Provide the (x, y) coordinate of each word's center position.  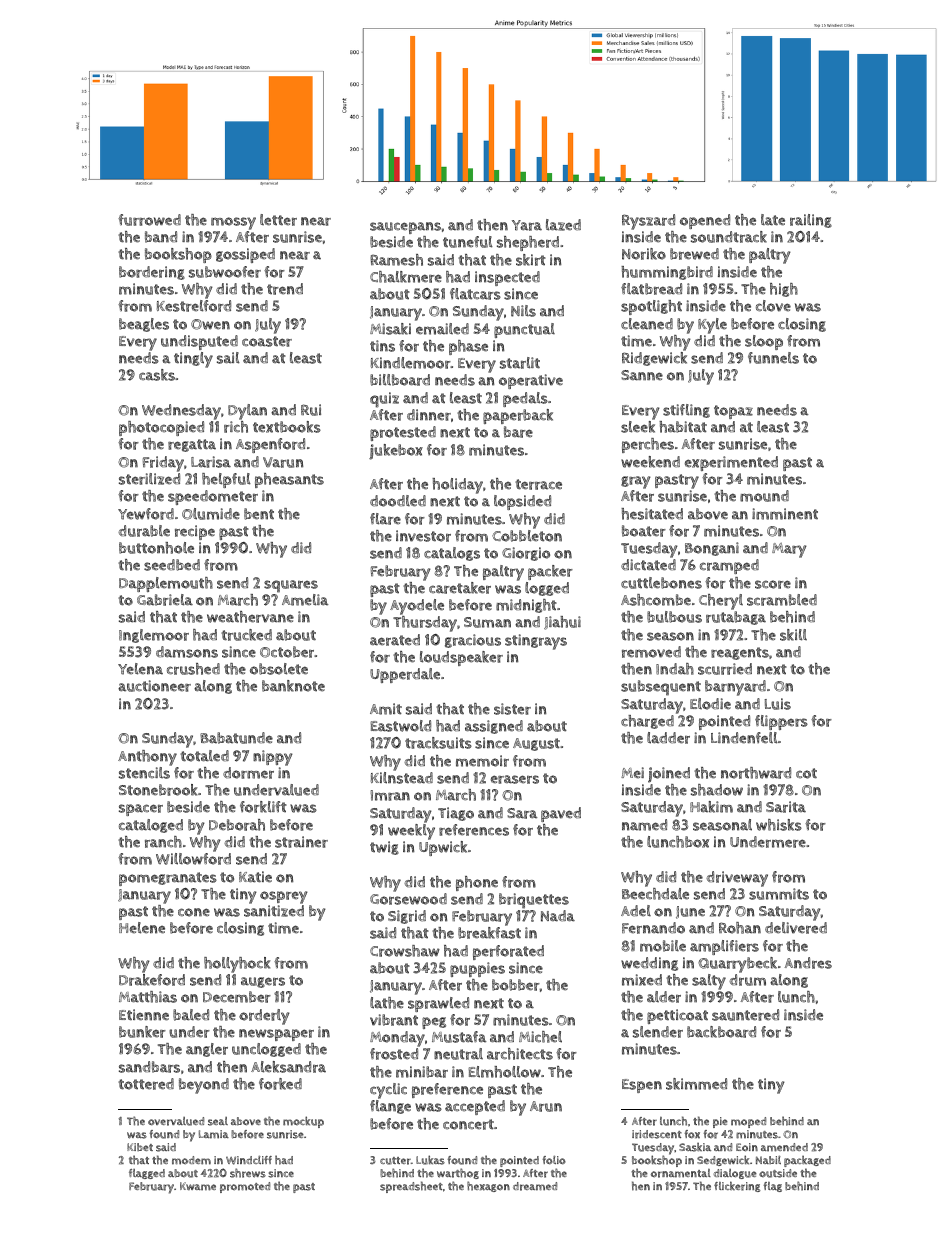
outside (778, 1173)
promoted (245, 1187)
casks (157, 375)
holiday (457, 486)
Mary (789, 550)
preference (447, 1090)
